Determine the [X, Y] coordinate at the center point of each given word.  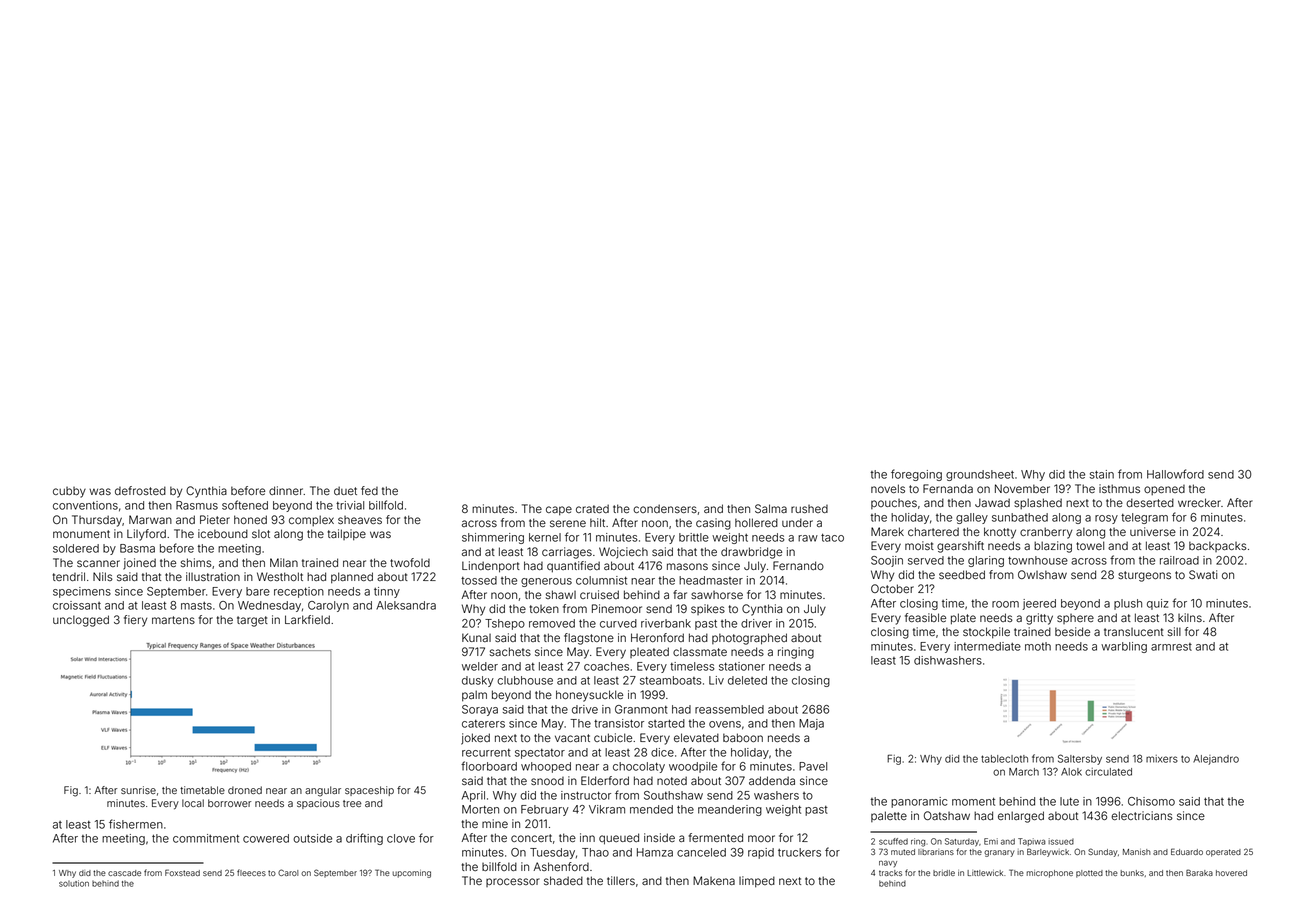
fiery [135, 621]
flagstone [589, 639]
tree [352, 803]
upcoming [411, 874]
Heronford [657, 637]
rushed [809, 509]
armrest [1171, 647]
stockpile [986, 633]
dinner [286, 490]
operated [1223, 853]
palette [889, 816]
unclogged [81, 621]
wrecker [1199, 502]
